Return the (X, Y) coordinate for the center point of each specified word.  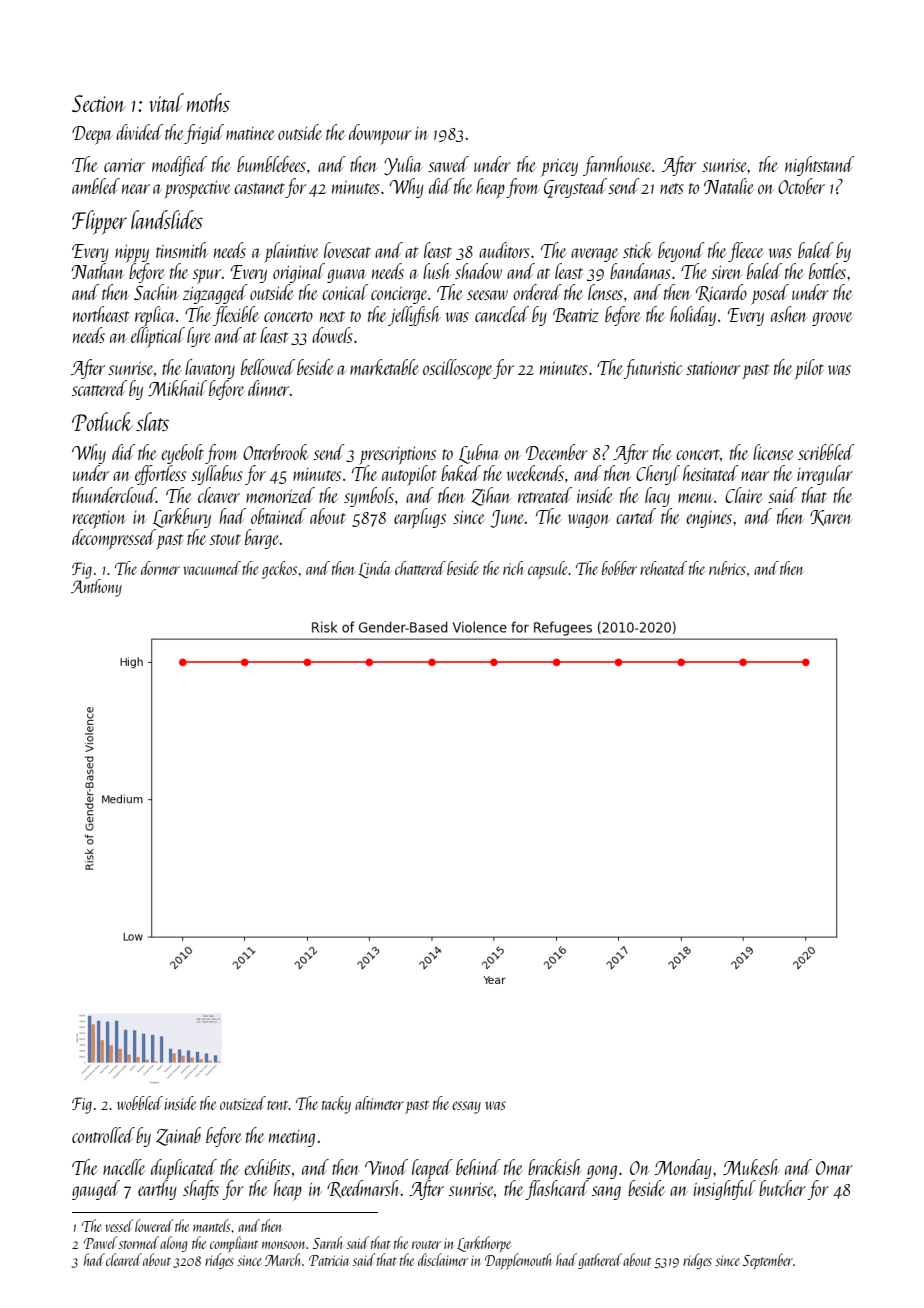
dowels (332, 335)
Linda (374, 569)
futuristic (653, 369)
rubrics (727, 568)
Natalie (729, 186)
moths (208, 102)
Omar (834, 1168)
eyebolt (182, 454)
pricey (559, 167)
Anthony (96, 588)
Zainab (178, 1136)
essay (466, 1107)
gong (602, 1172)
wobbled (140, 1103)
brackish (555, 1167)
